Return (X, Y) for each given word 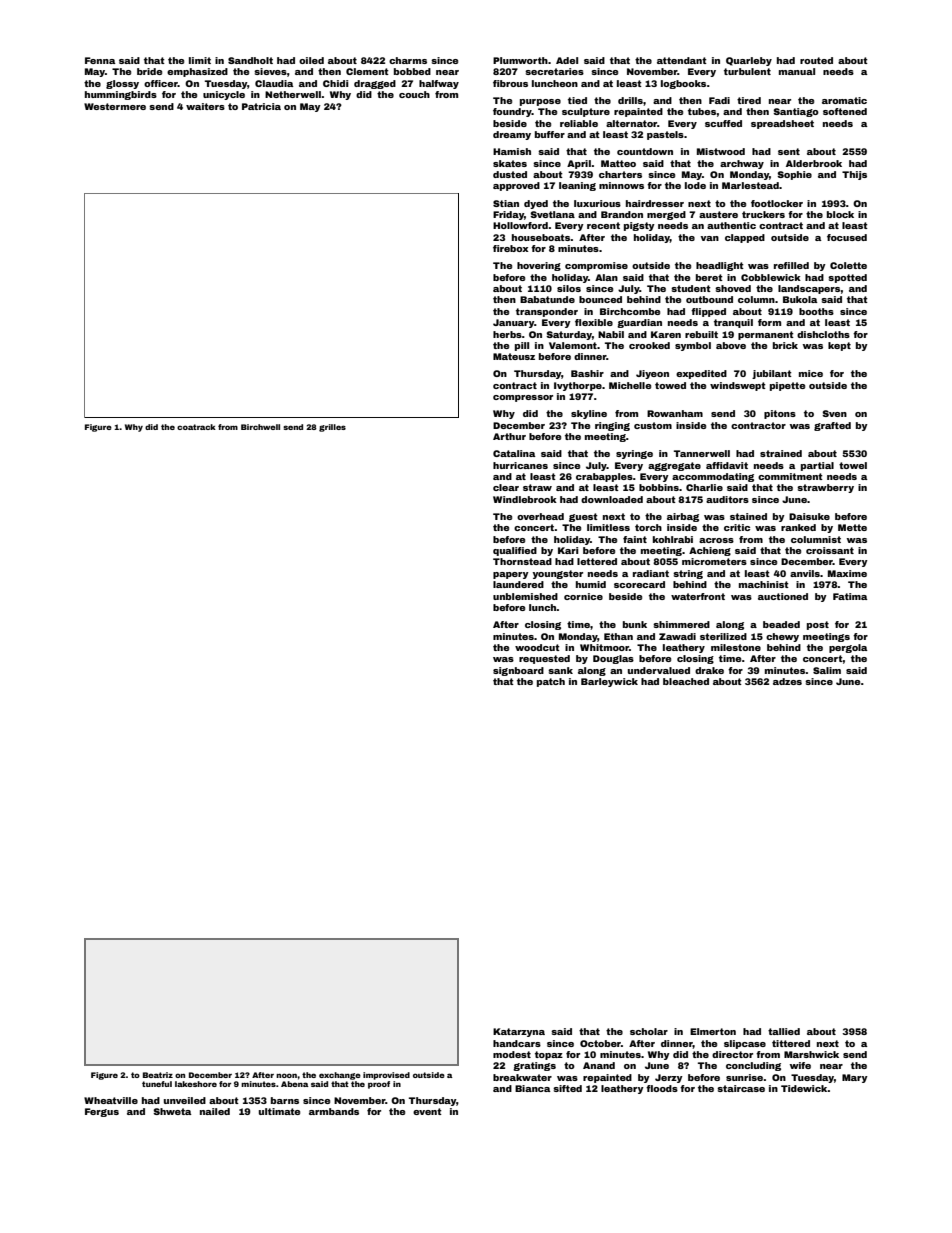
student (691, 288)
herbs (507, 334)
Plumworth (520, 60)
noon (286, 1075)
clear (506, 487)
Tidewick (804, 1088)
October (600, 1043)
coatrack (196, 427)
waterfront (698, 596)
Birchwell (260, 427)
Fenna (100, 60)
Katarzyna (519, 1032)
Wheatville (111, 1100)
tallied (784, 1031)
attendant (682, 60)
